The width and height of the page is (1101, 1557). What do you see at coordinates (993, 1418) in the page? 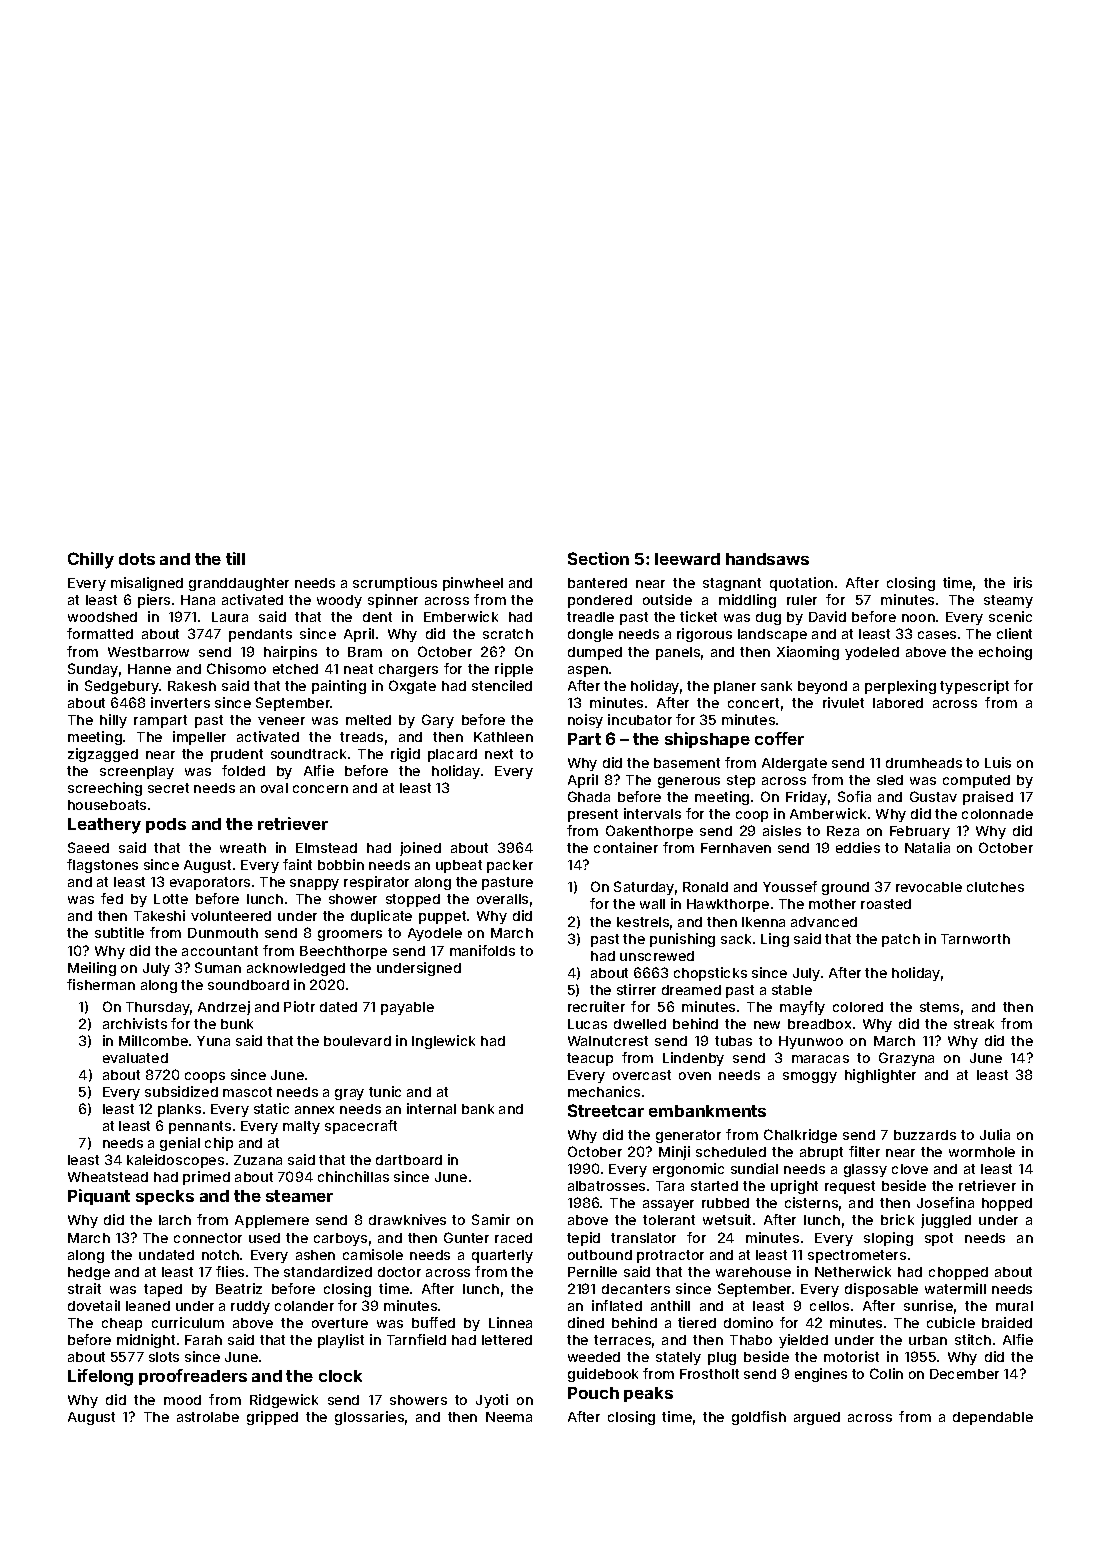
I see `dependable` at bounding box center [993, 1418].
